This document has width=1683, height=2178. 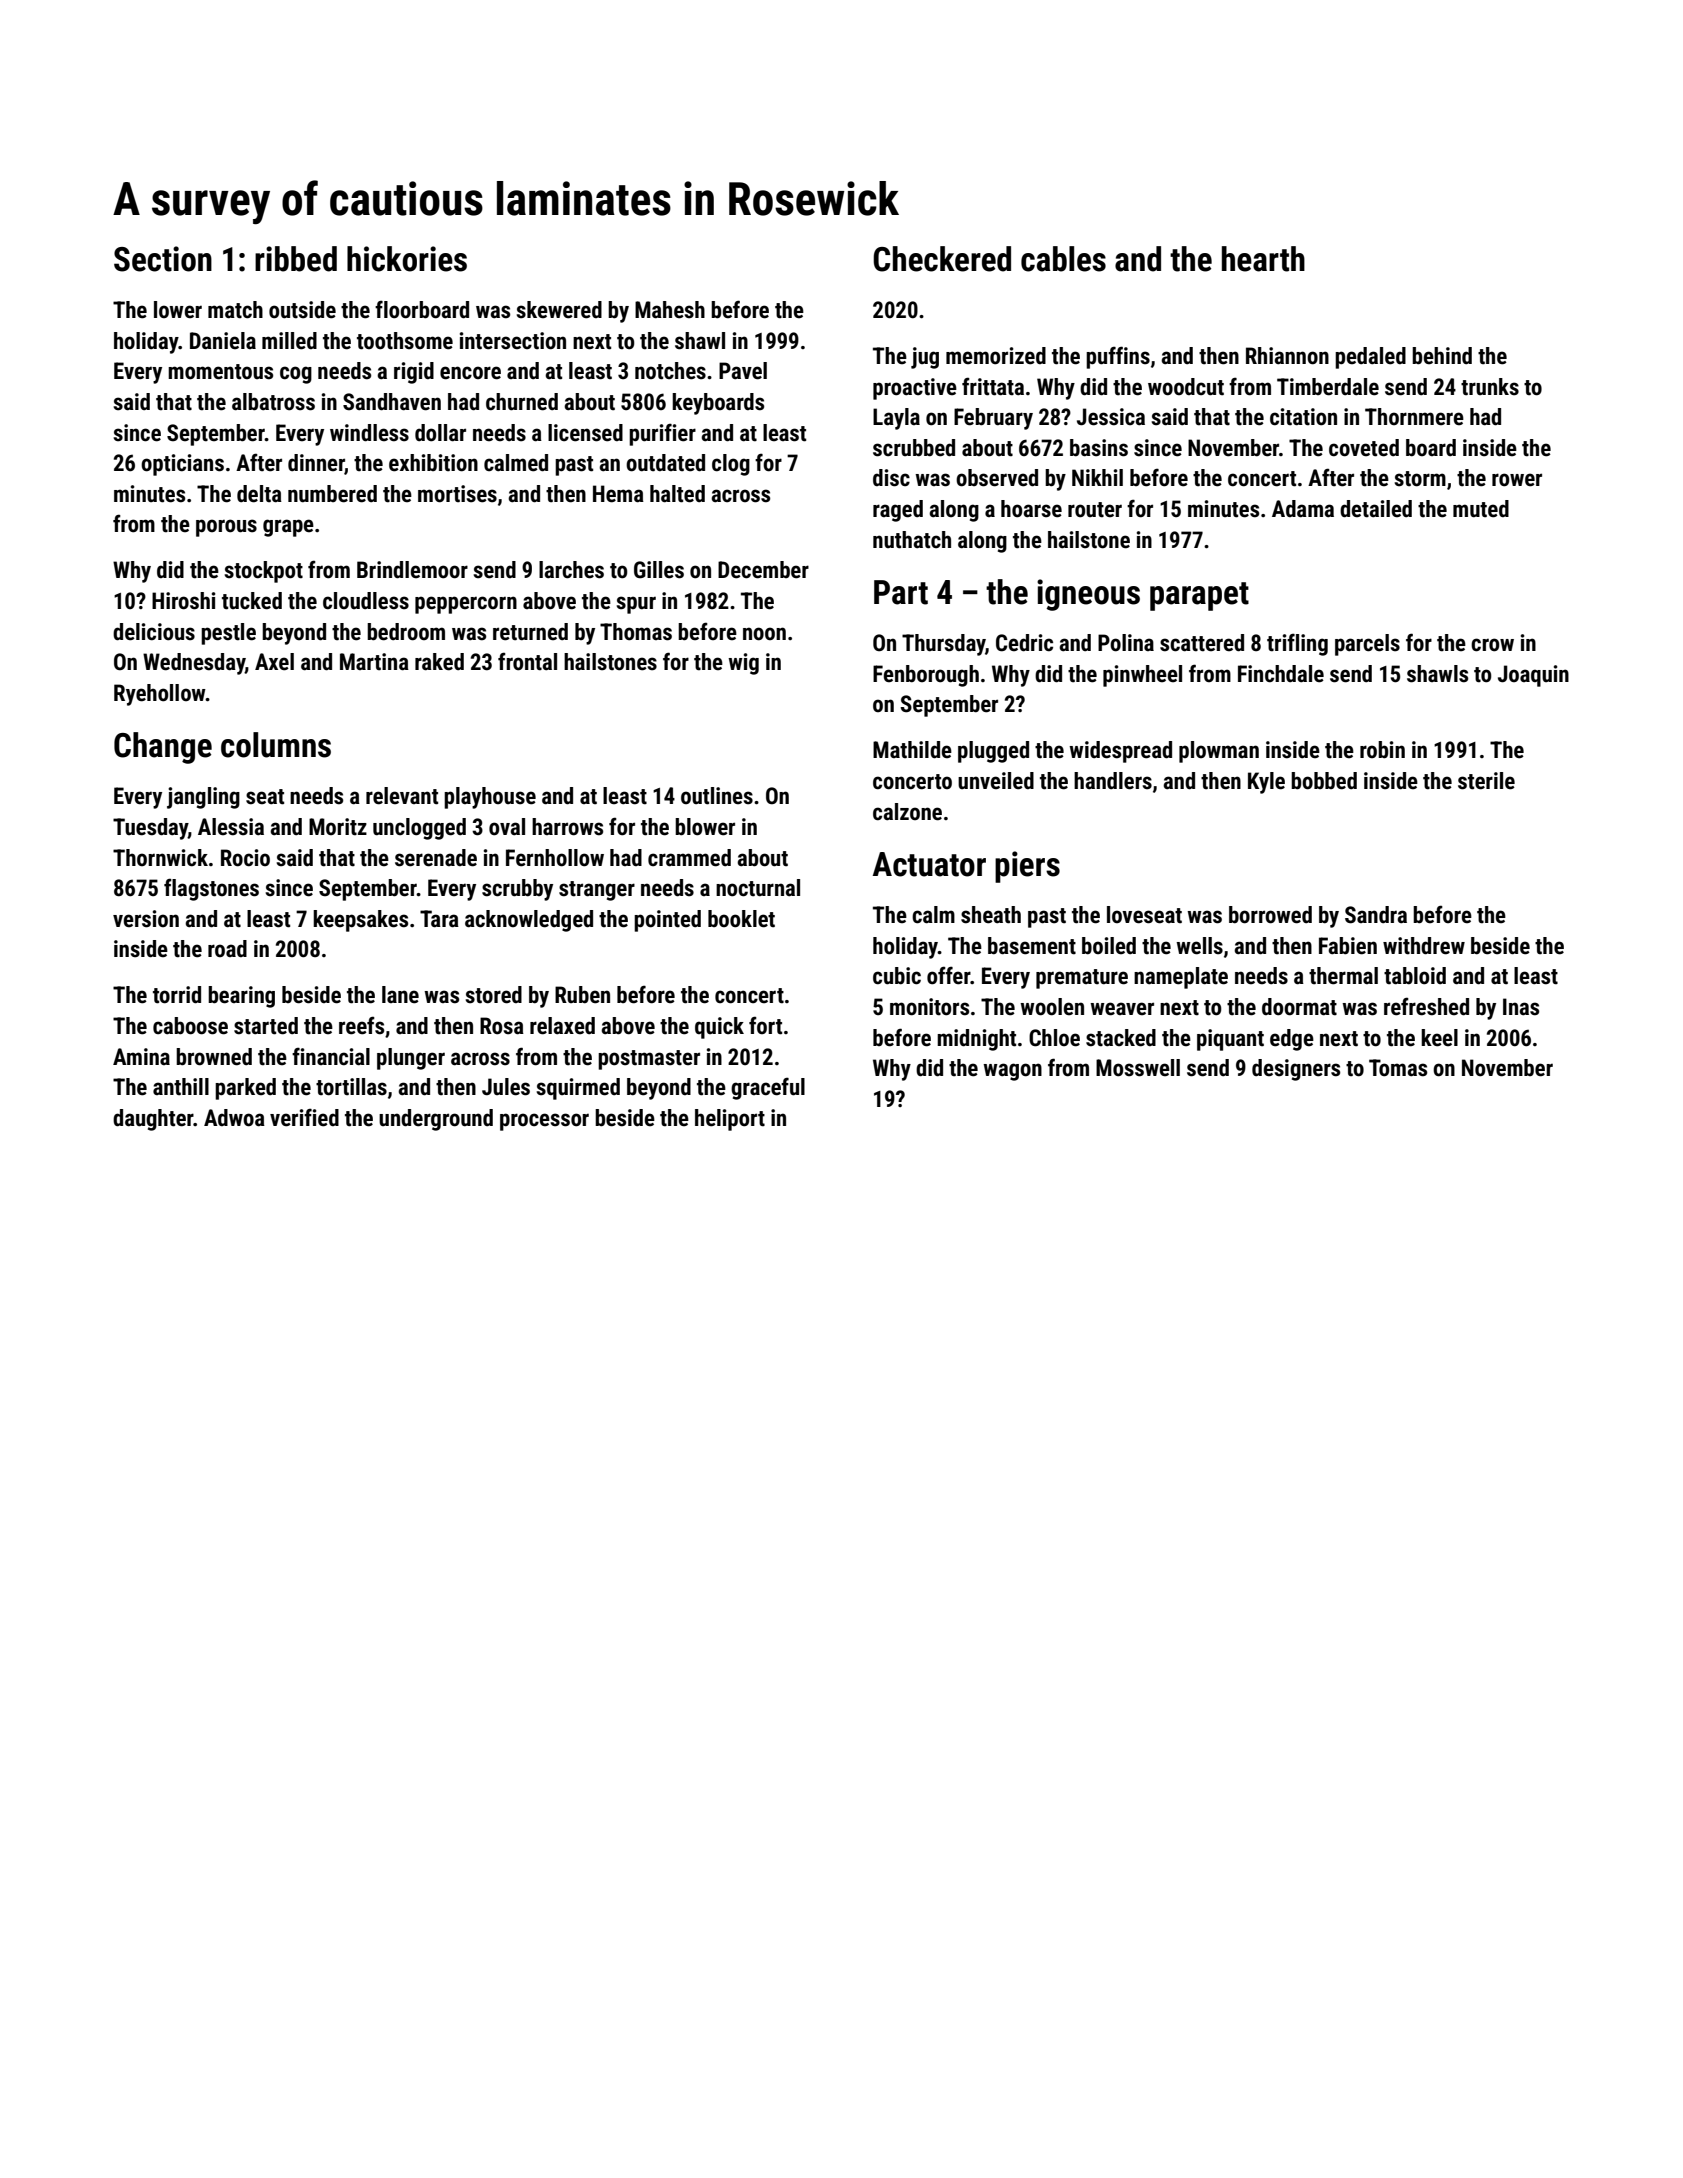 I want to click on oval, so click(x=507, y=827).
